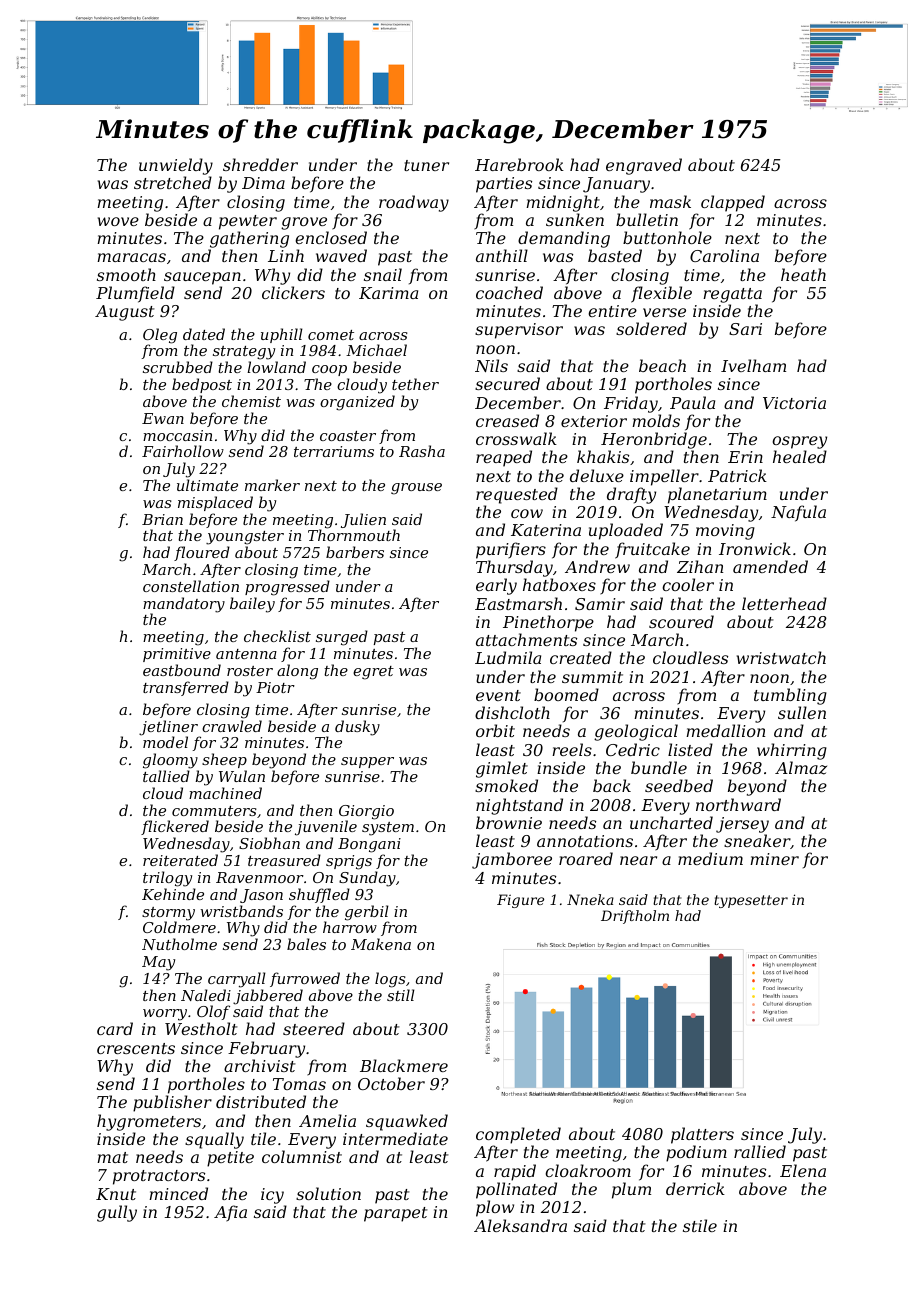  What do you see at coordinates (519, 164) in the document?
I see `Harebrook` at bounding box center [519, 164].
